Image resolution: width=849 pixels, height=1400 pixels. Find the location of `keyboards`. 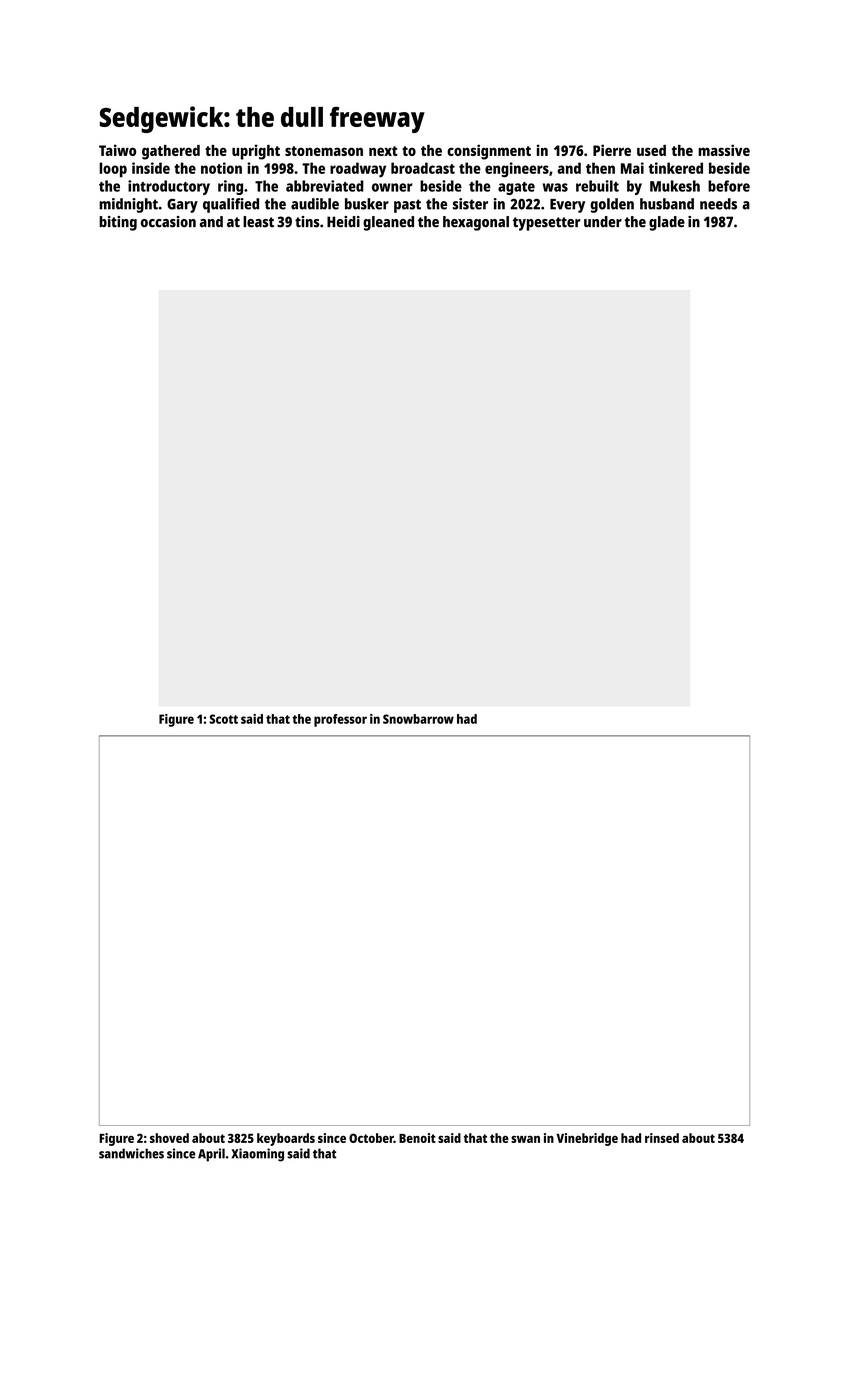

keyboards is located at coordinates (286, 1139).
